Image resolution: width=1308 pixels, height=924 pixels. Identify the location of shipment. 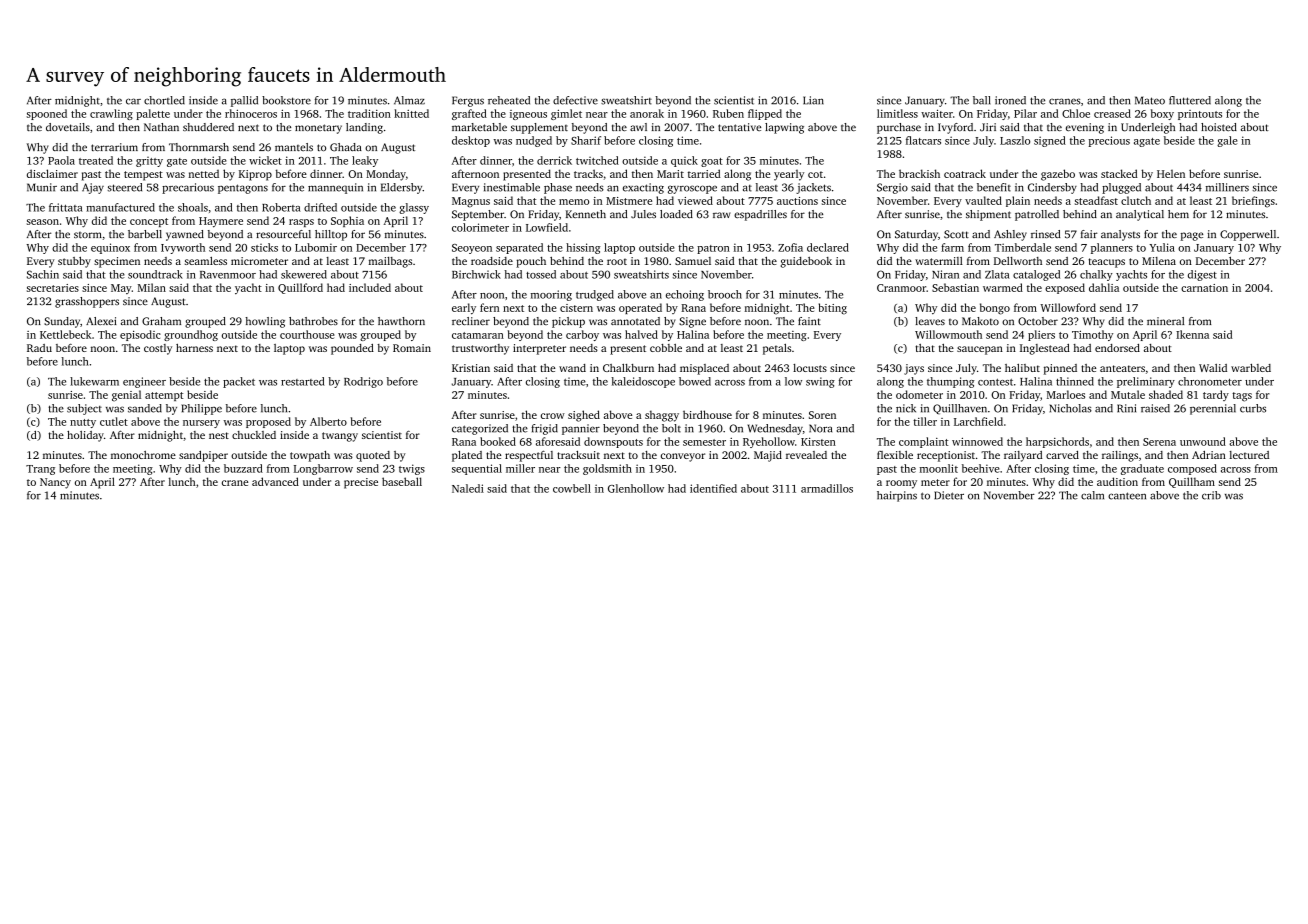
(988, 215).
